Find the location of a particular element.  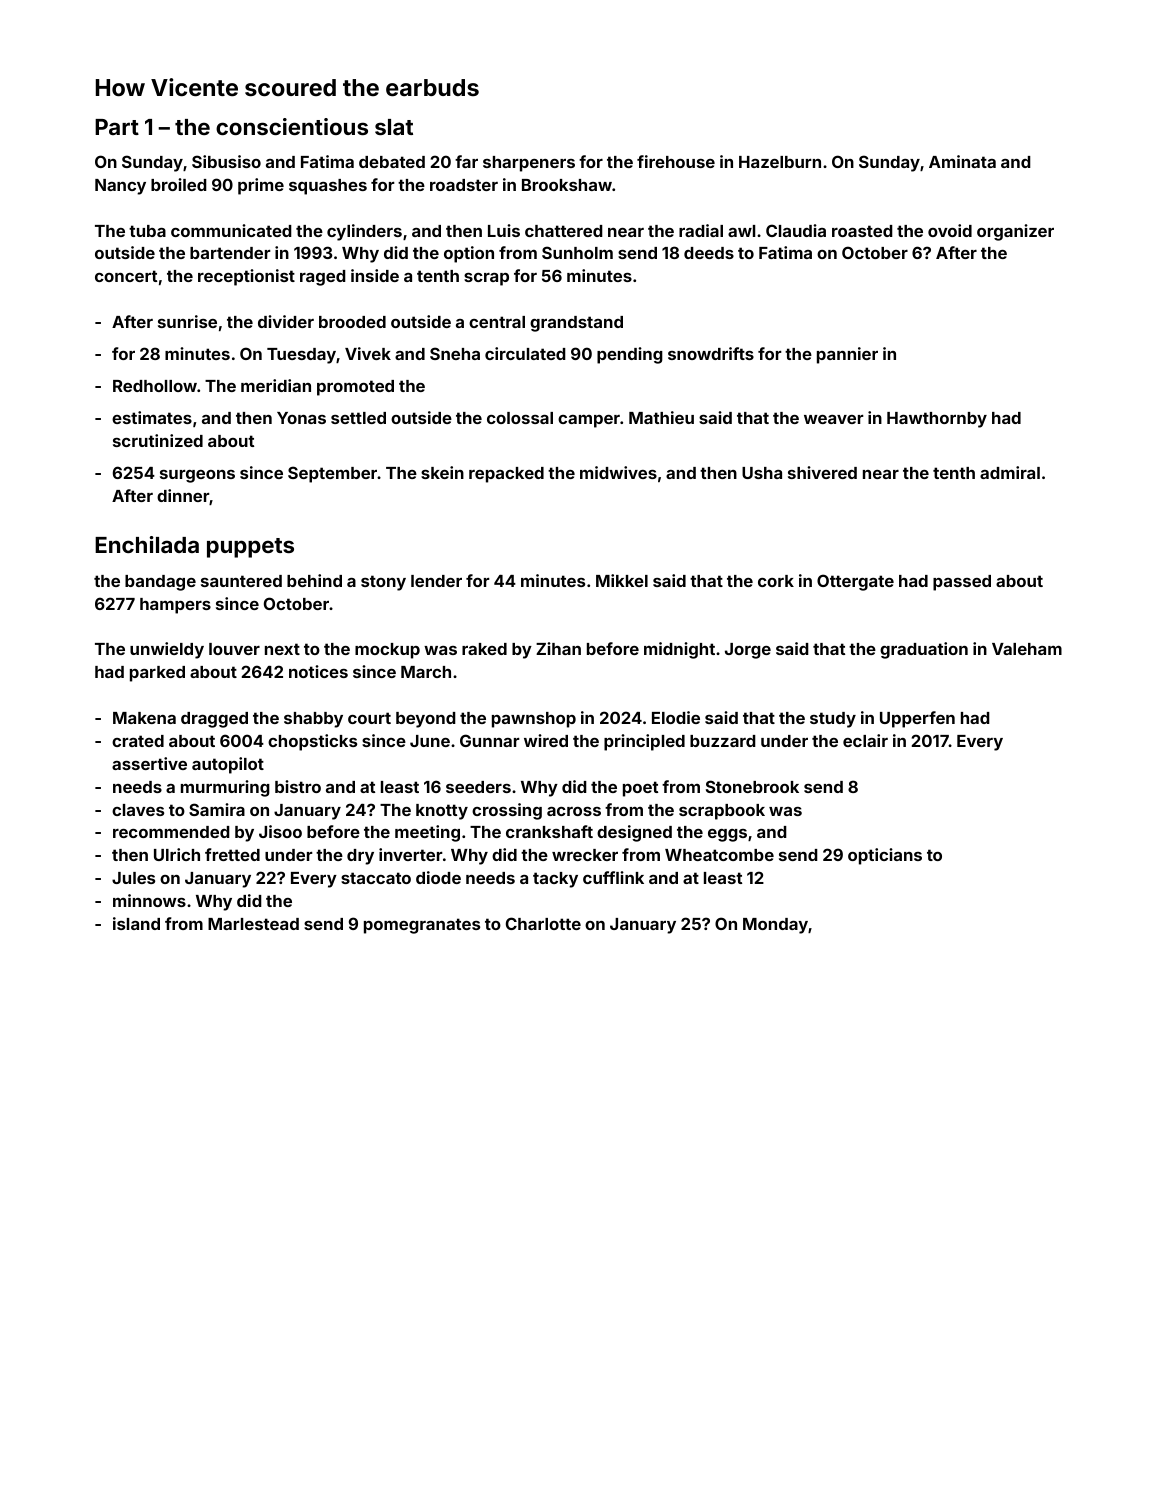

cork is located at coordinates (776, 581).
